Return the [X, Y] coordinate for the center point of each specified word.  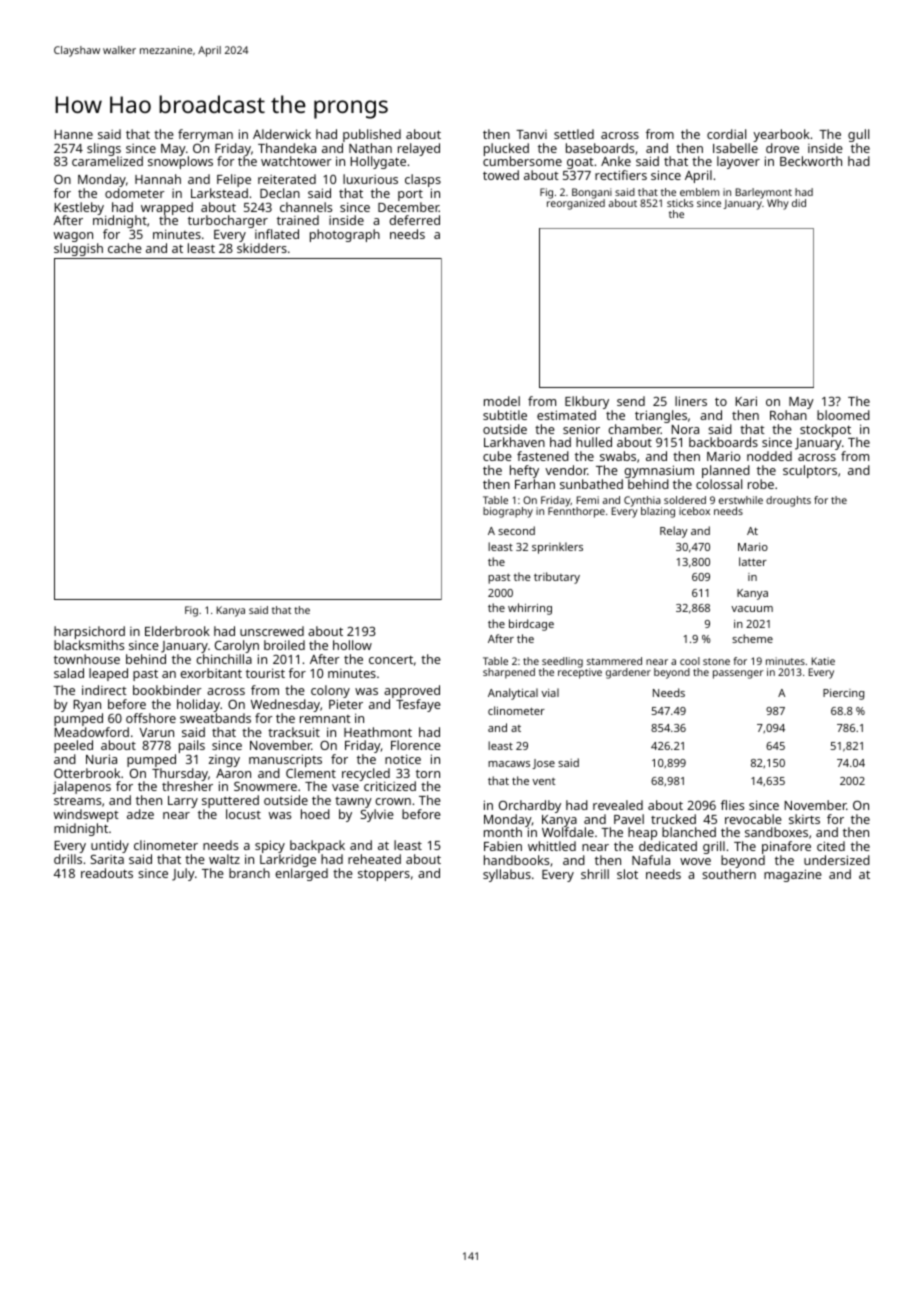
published [372, 135]
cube [497, 456]
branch [249, 873]
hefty [524, 471]
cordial [726, 134]
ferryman [205, 135]
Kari [746, 401]
